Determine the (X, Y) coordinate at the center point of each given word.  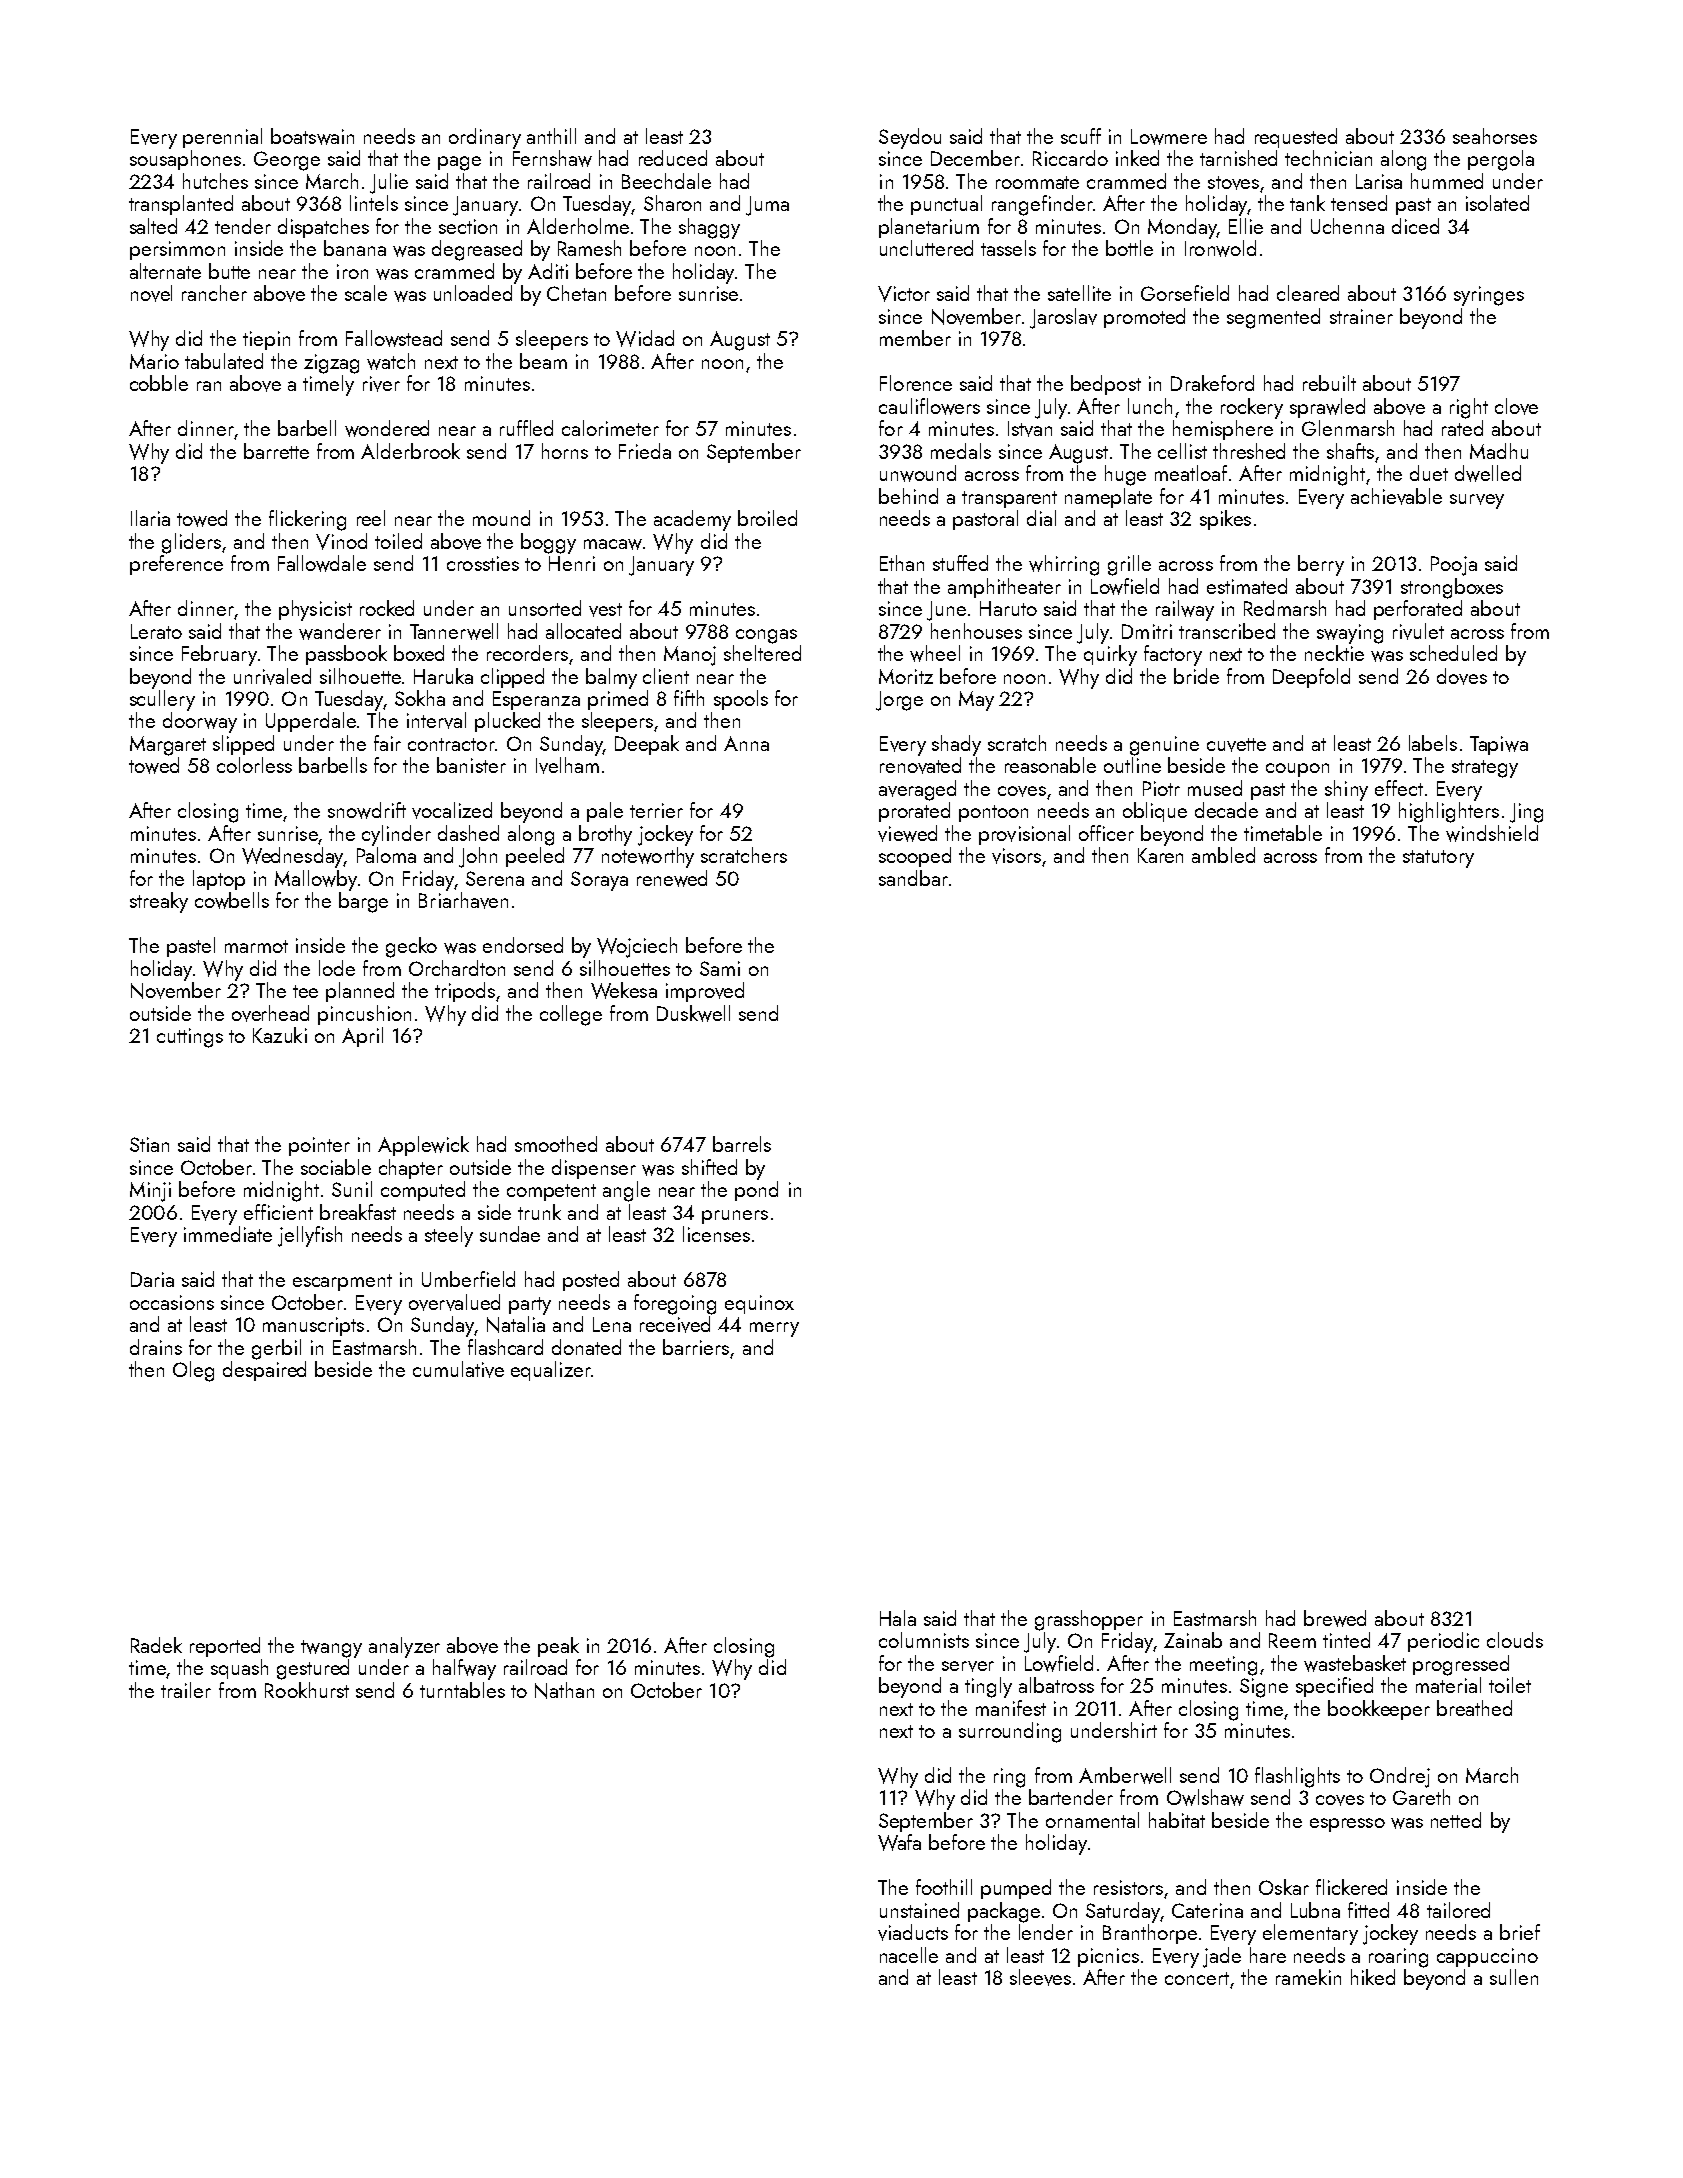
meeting (1223, 1666)
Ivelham (567, 765)
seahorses (1495, 136)
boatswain (312, 136)
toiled (398, 541)
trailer (186, 1690)
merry (774, 1329)
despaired (264, 1371)
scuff (1081, 136)
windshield (1492, 833)
